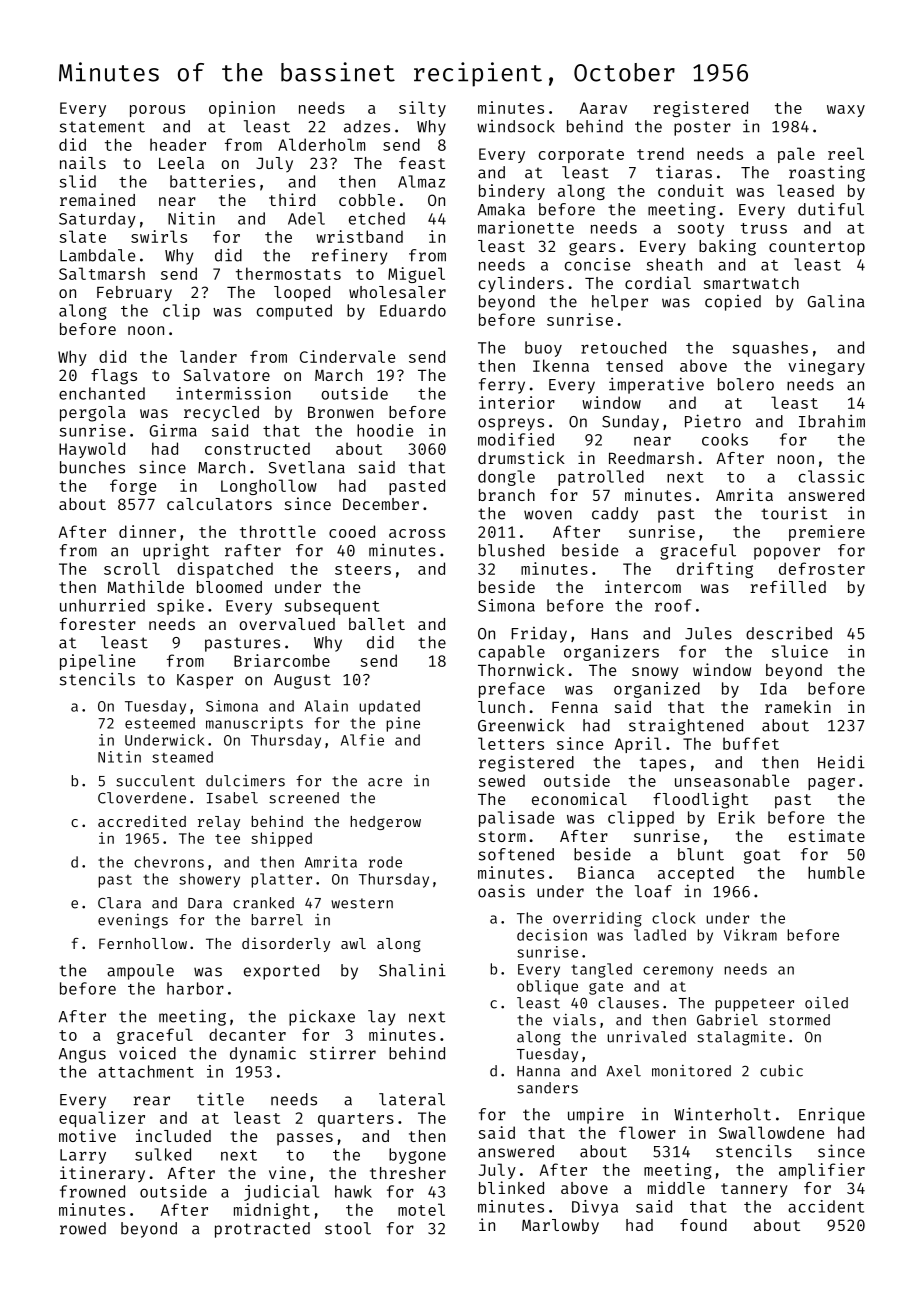  What do you see at coordinates (511, 743) in the screenshot?
I see `letters` at bounding box center [511, 743].
